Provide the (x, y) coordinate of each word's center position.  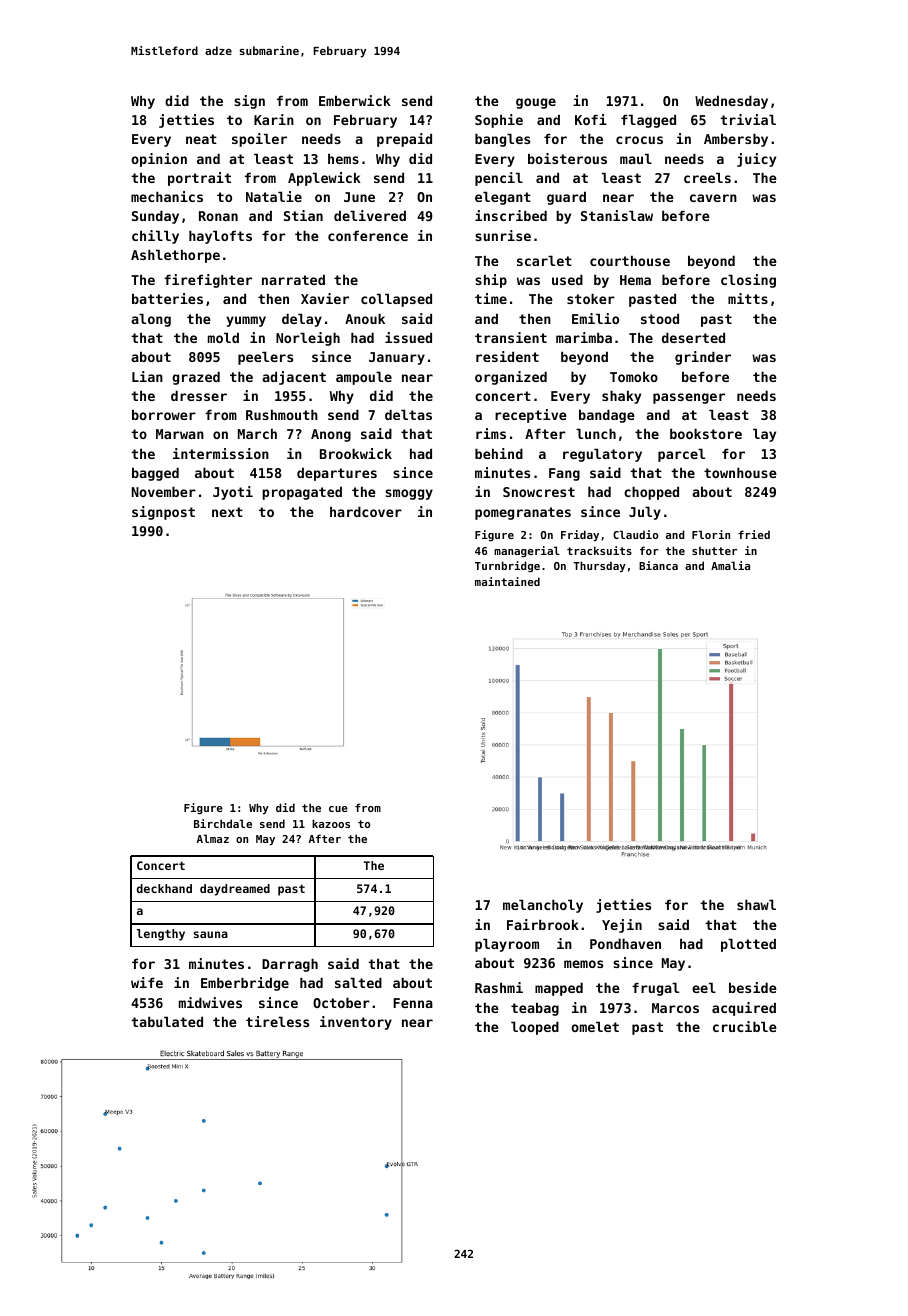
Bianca (658, 565)
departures (337, 474)
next (227, 512)
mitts (748, 298)
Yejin (622, 926)
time (491, 298)
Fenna (413, 1003)
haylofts (220, 237)
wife (147, 982)
